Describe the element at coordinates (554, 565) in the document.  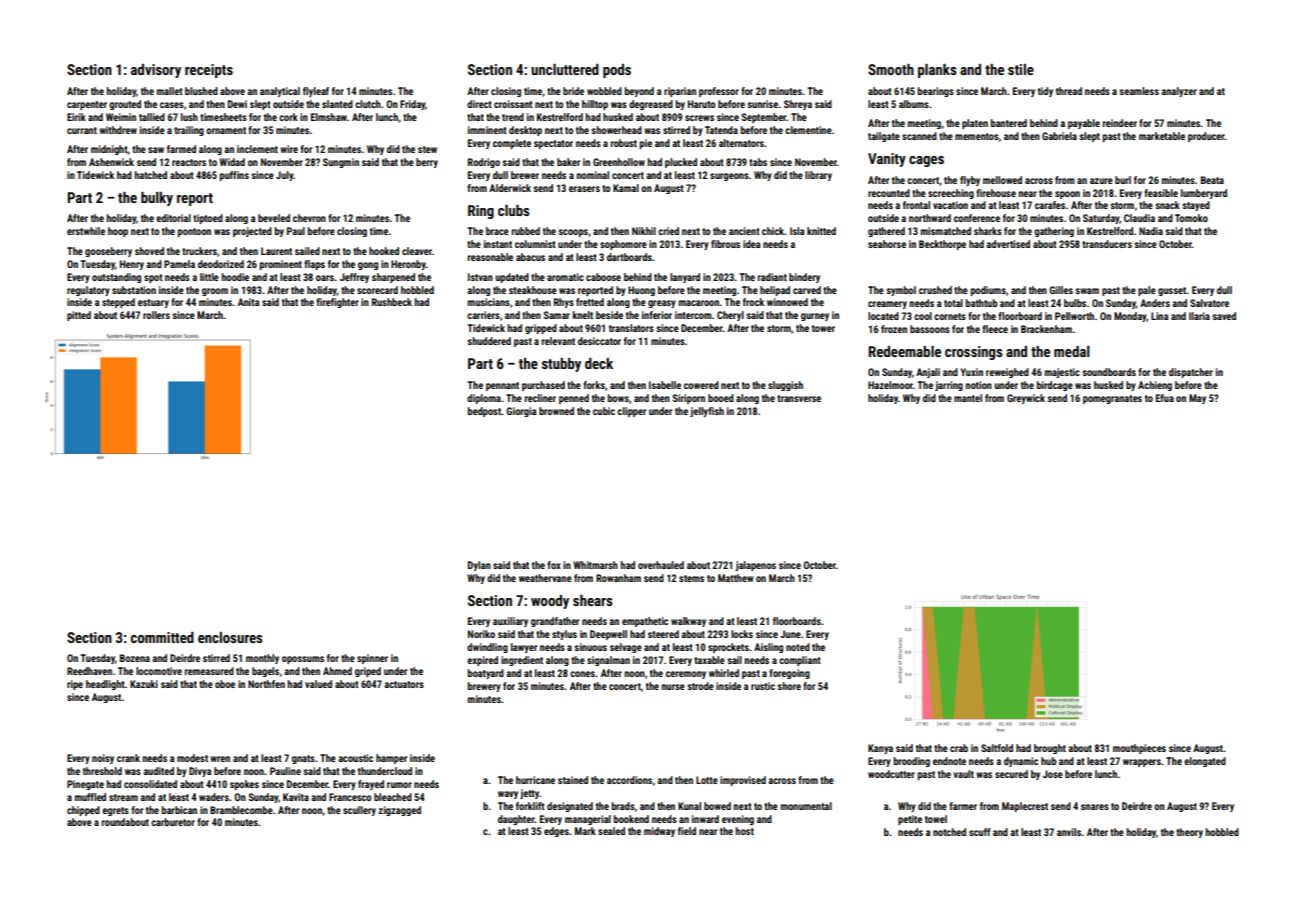
I see `fox` at that location.
